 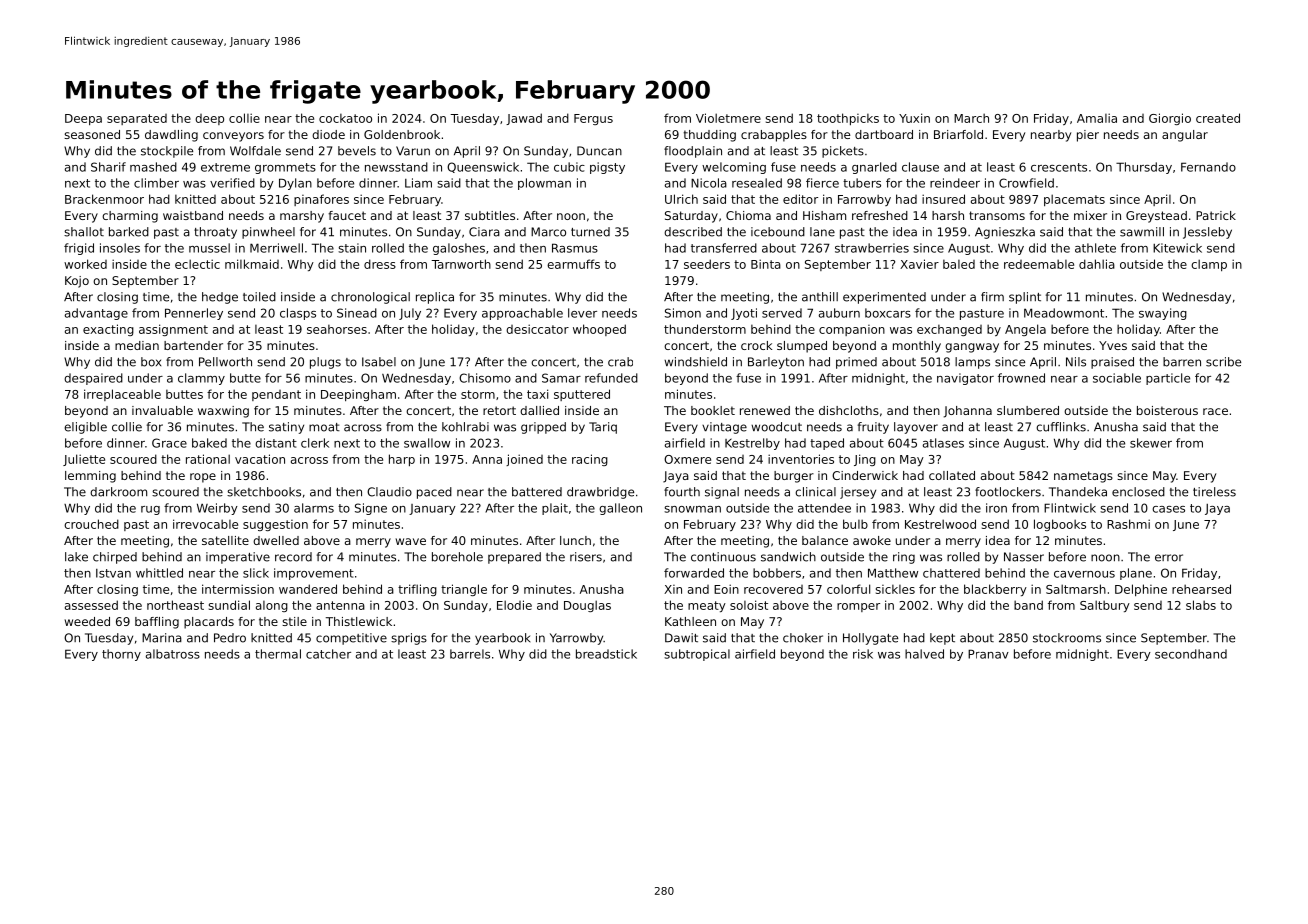 I want to click on nametags, so click(x=1083, y=477).
